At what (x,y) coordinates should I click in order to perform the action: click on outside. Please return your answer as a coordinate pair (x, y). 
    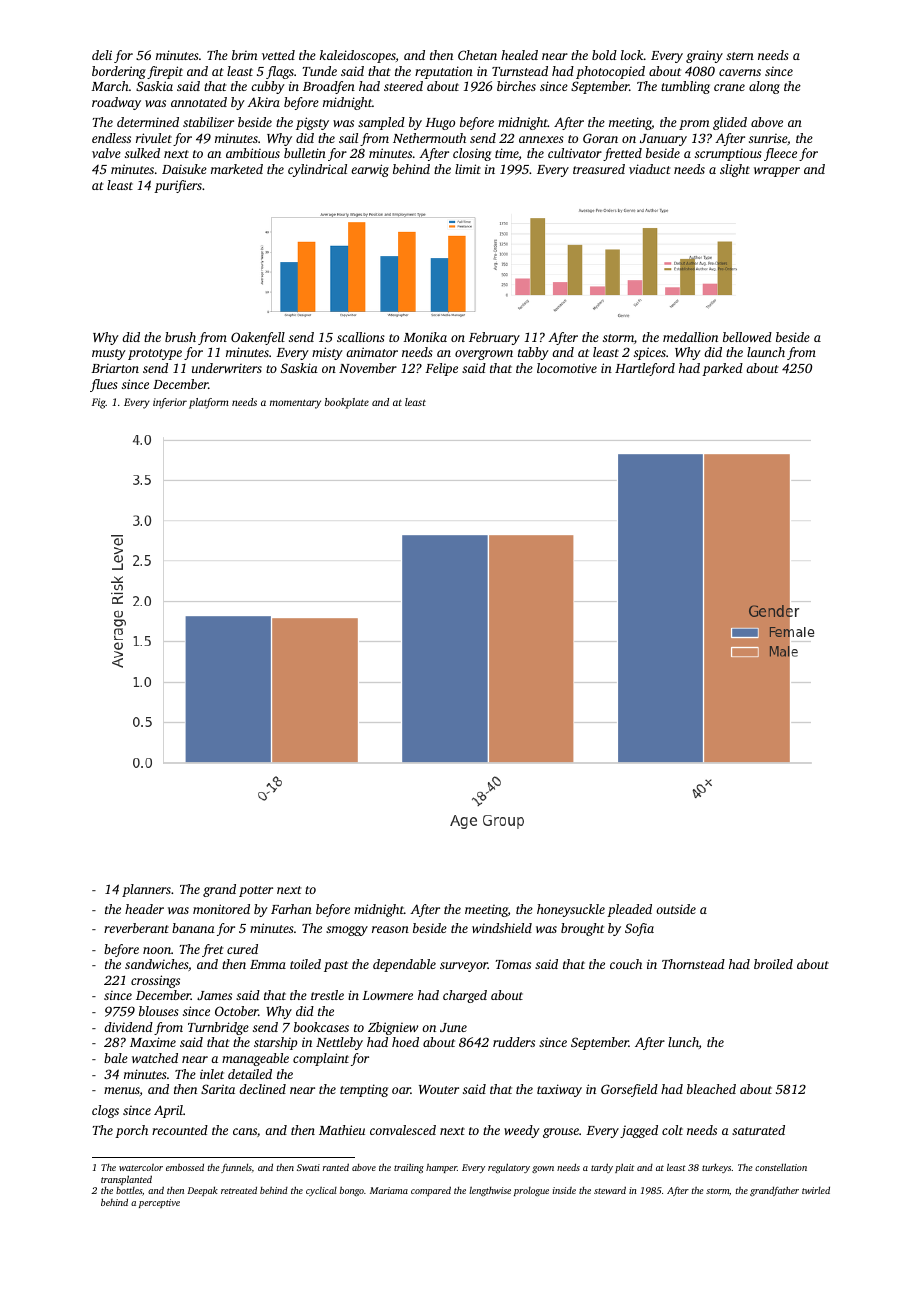
    Looking at the image, I should click on (676, 909).
